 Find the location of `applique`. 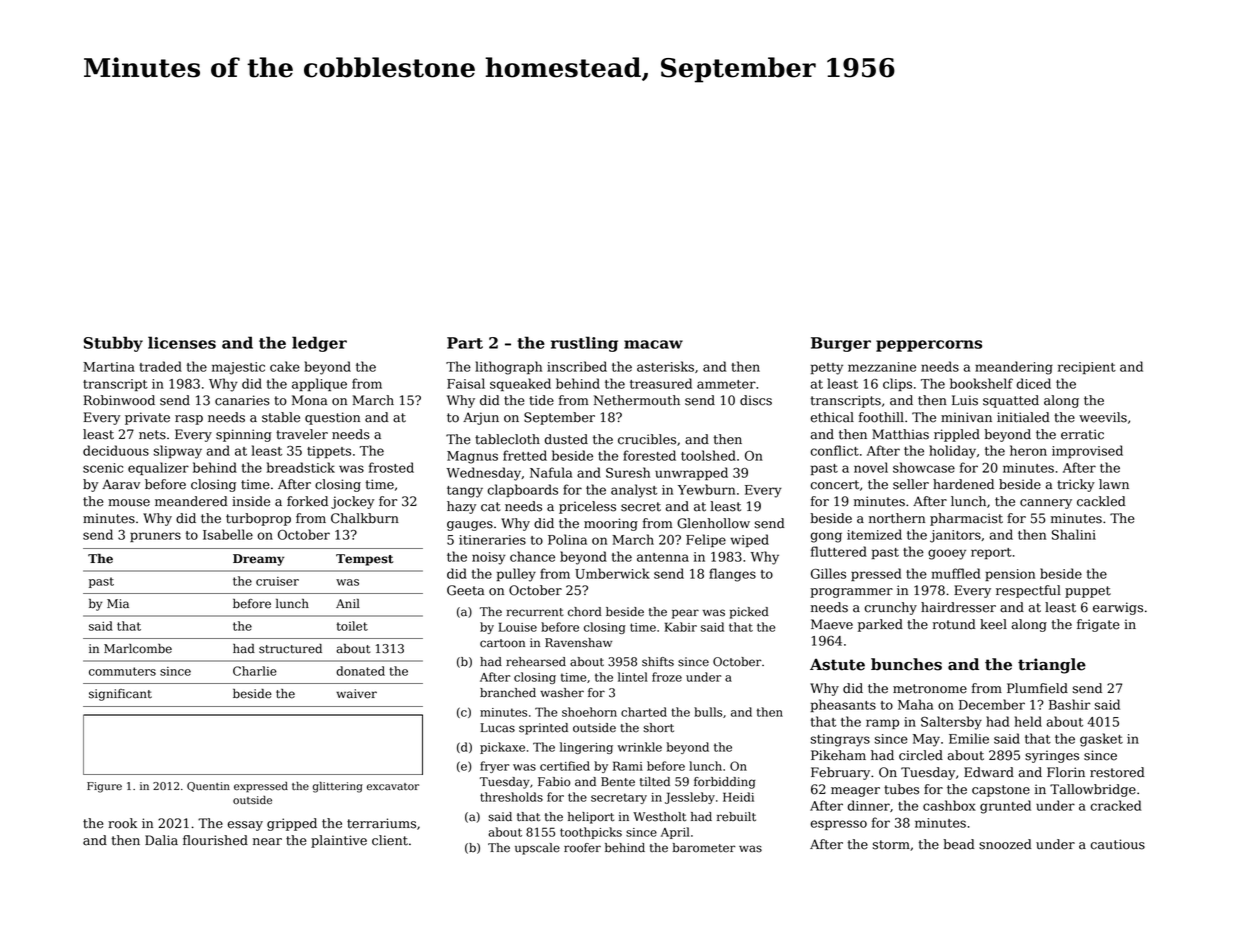

applique is located at coordinates (319, 384).
